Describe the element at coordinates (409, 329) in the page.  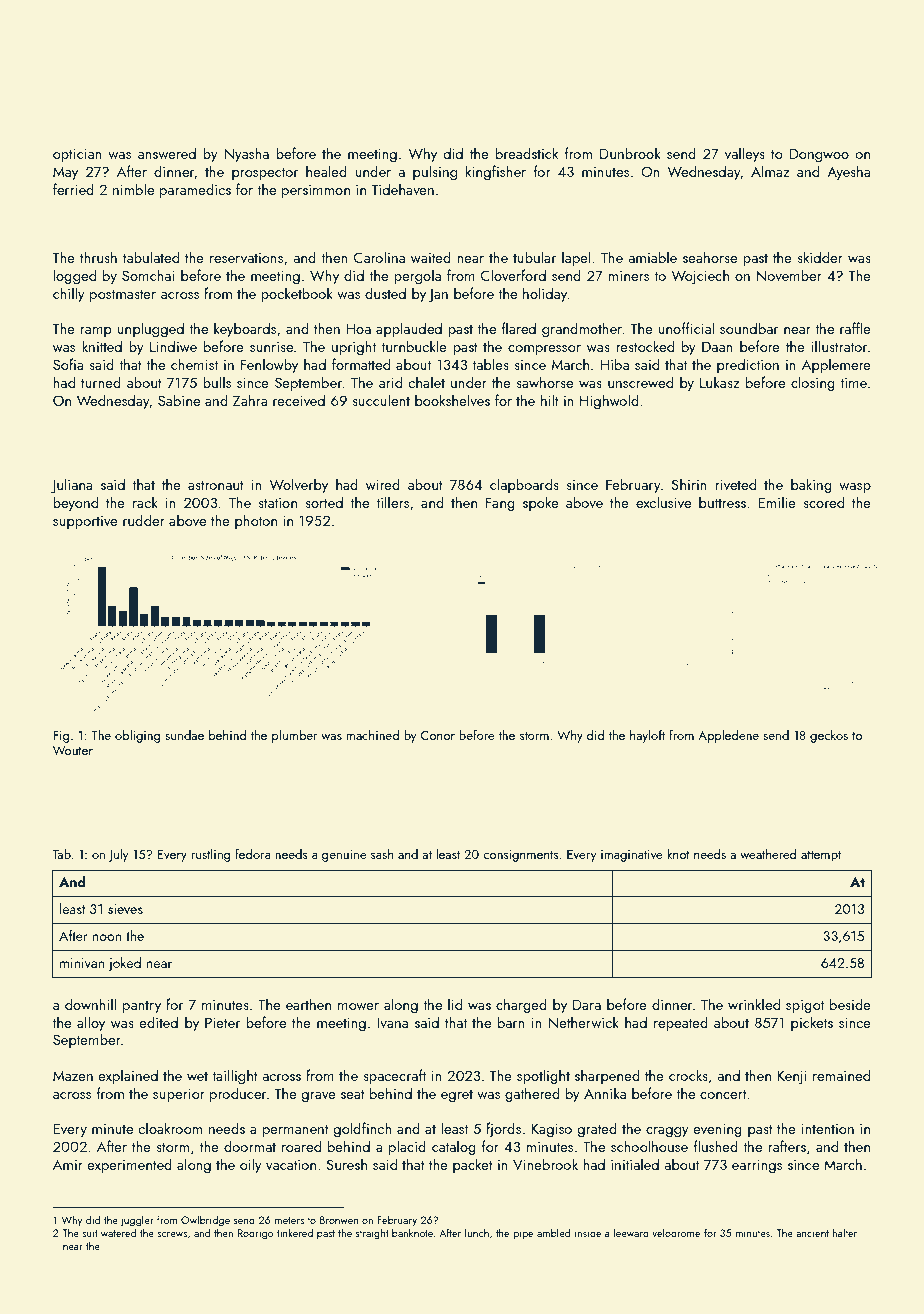
I see `applauded` at that location.
